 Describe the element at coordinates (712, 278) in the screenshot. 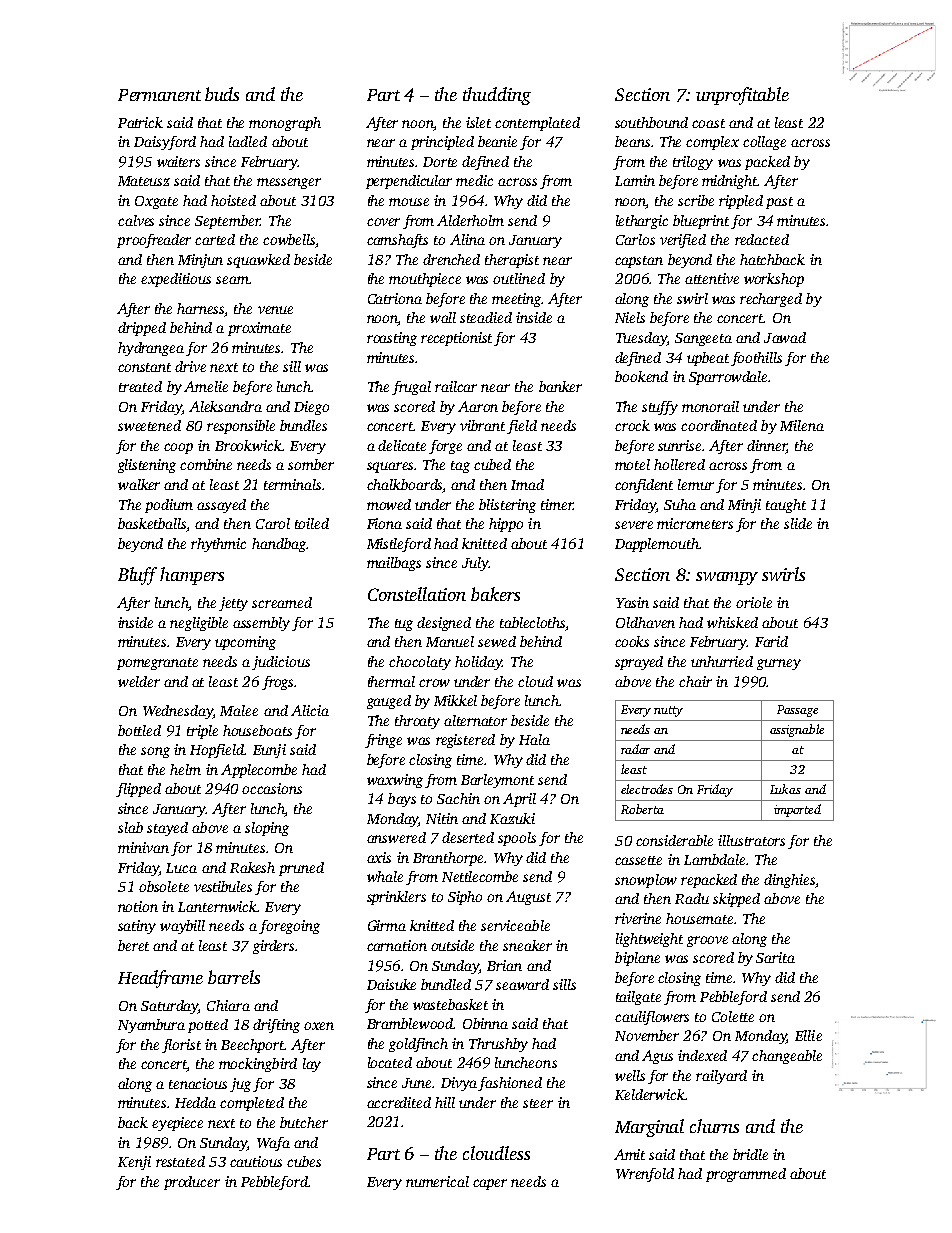

I see `attentive` at that location.
